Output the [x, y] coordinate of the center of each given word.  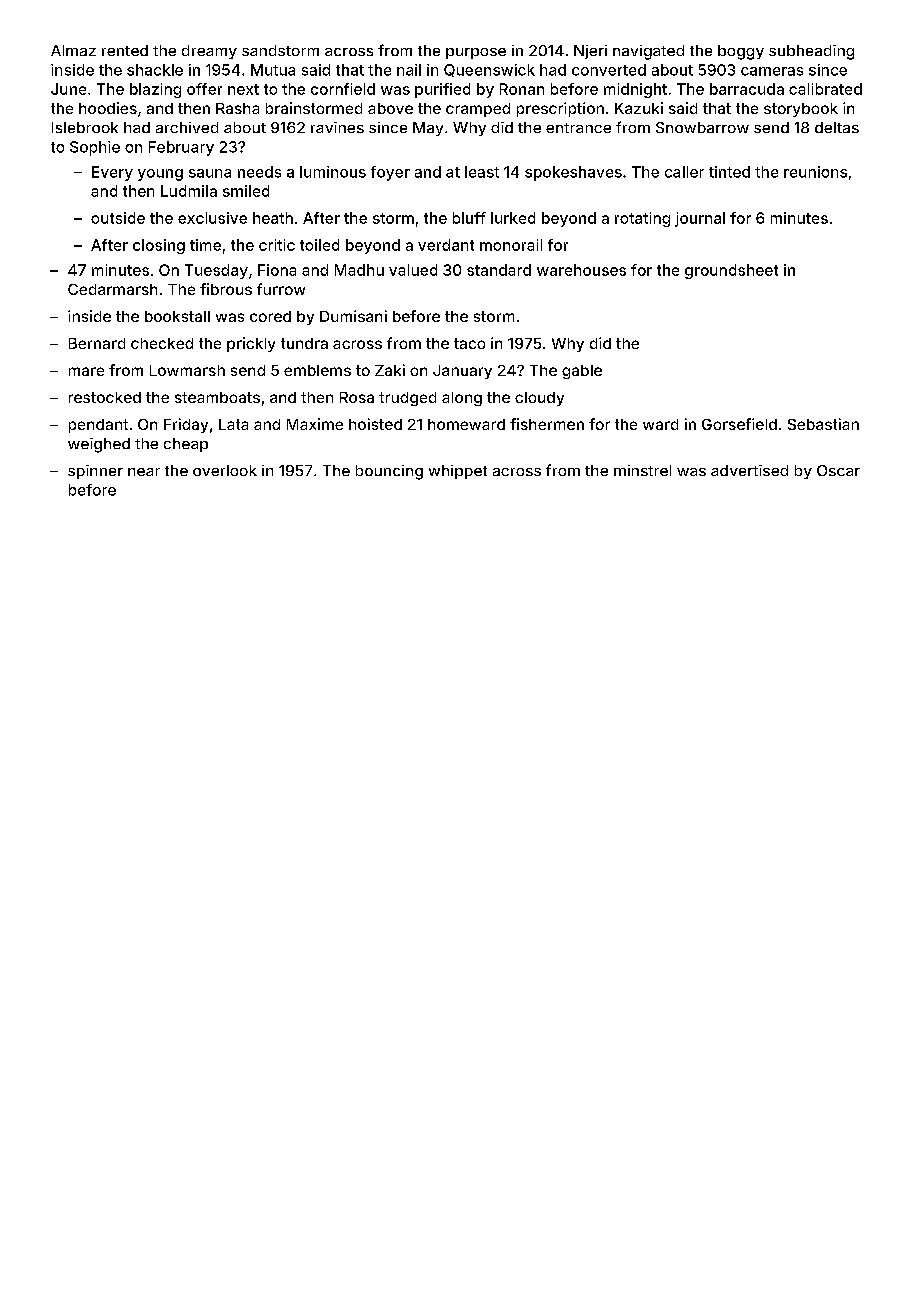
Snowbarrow [702, 127]
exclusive [212, 218]
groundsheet [731, 271]
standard [499, 270]
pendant [98, 426]
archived [187, 127]
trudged [407, 399]
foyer [390, 173]
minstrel [642, 470]
